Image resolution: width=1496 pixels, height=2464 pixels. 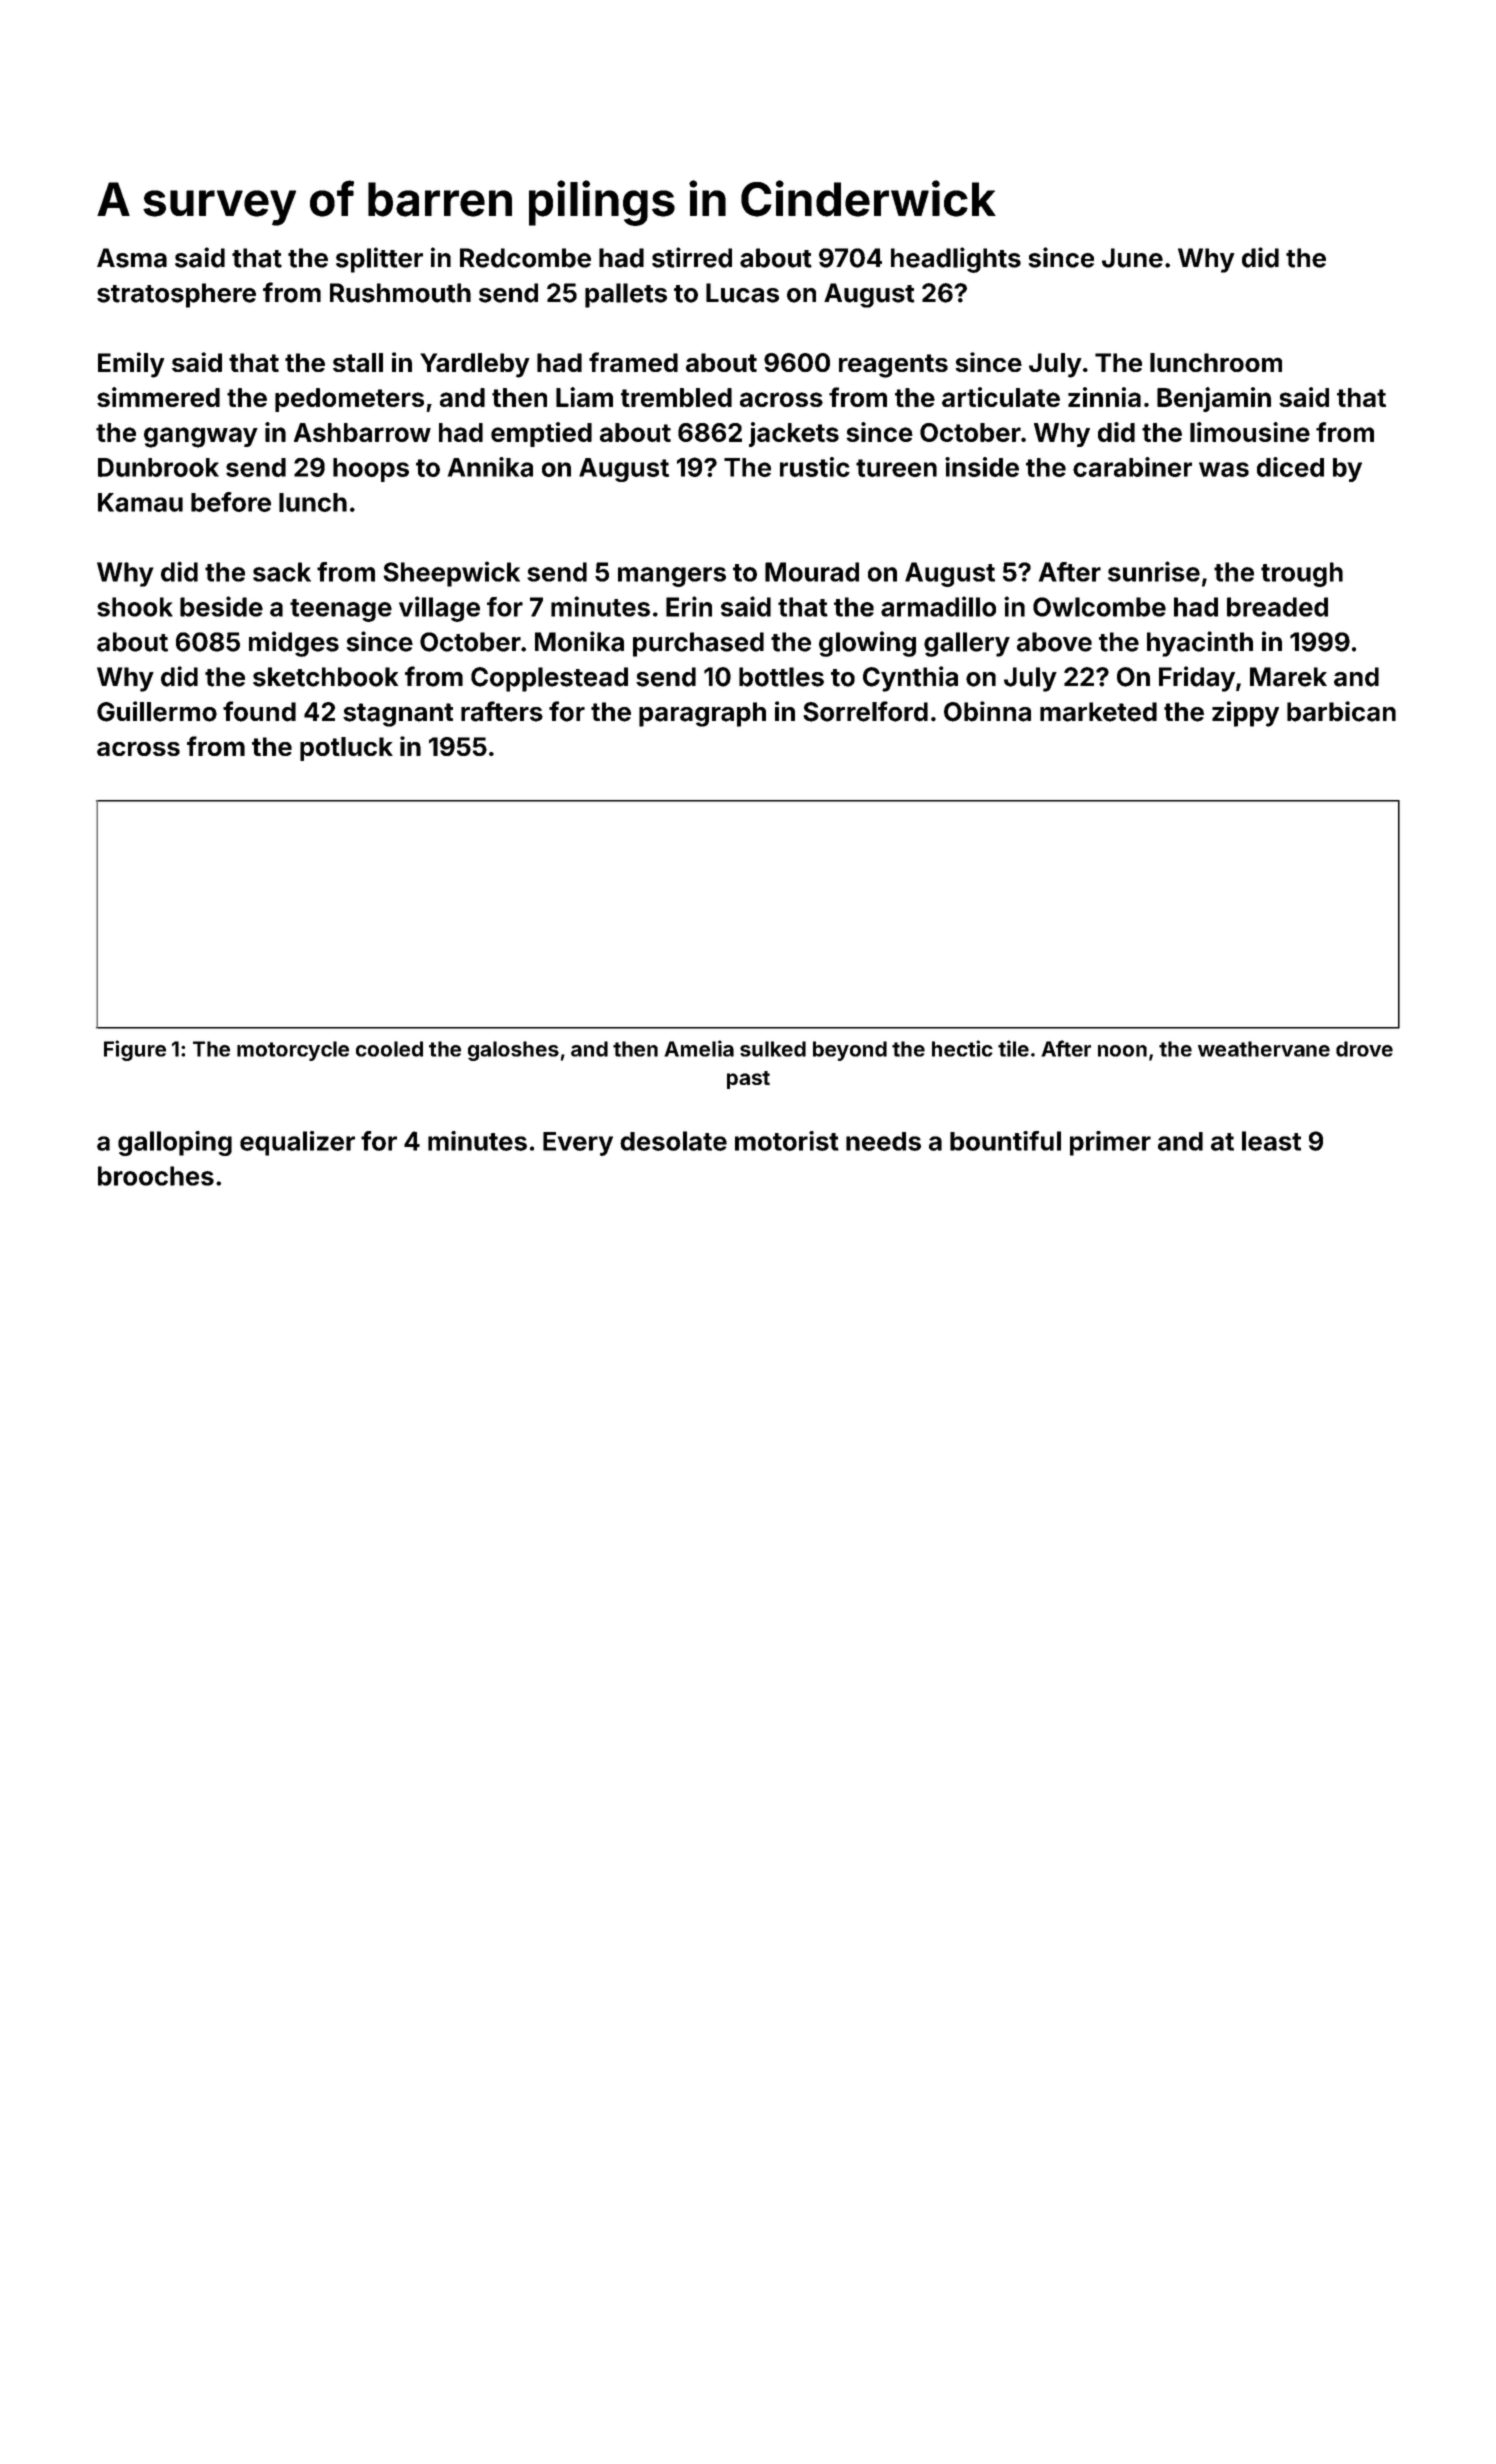 I want to click on potluck, so click(x=346, y=749).
